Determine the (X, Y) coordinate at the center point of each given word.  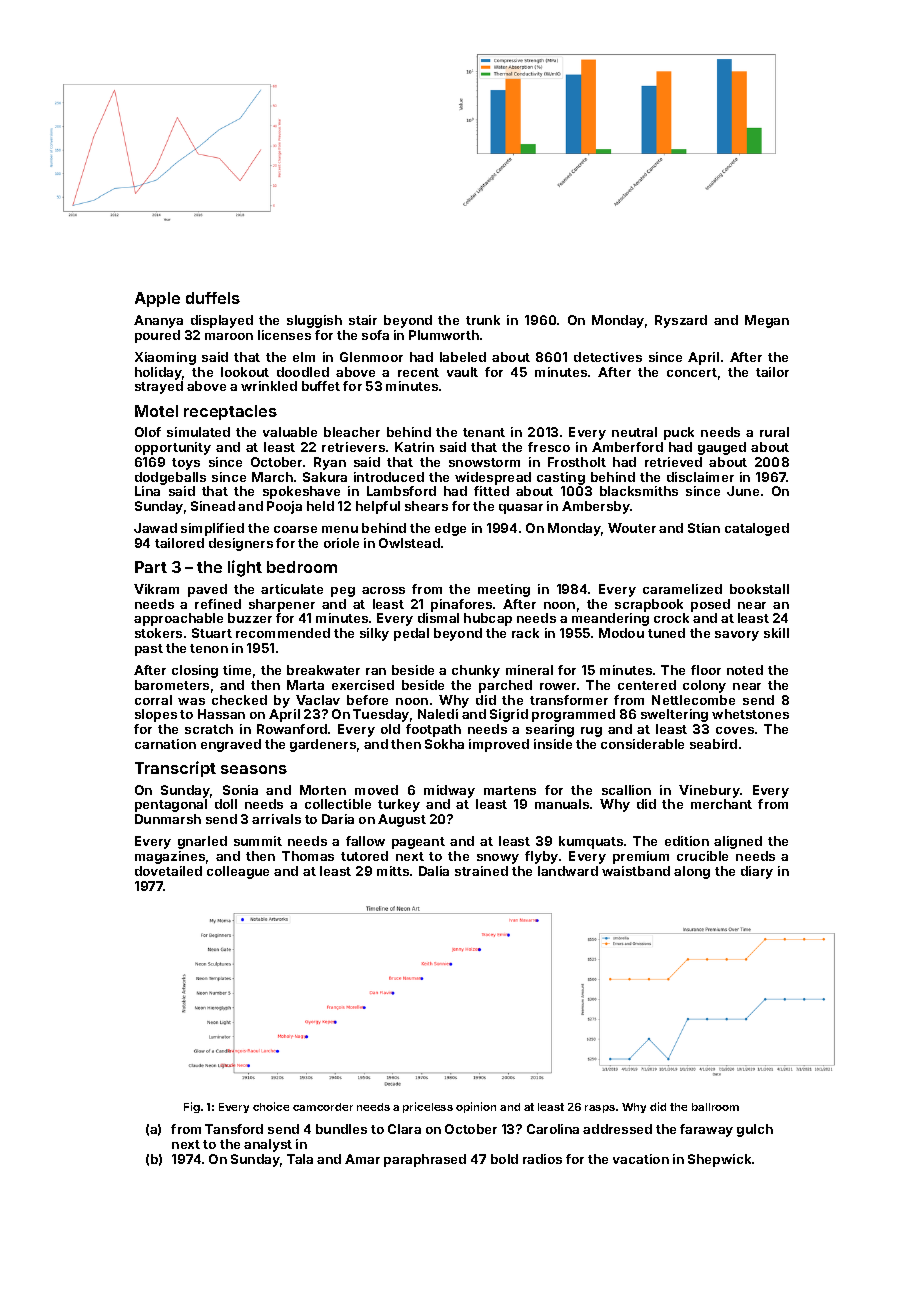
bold (504, 1159)
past (149, 650)
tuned (666, 633)
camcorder (323, 1107)
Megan (767, 321)
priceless (428, 1107)
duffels (213, 298)
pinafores (461, 605)
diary (757, 872)
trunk (483, 320)
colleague (238, 872)
